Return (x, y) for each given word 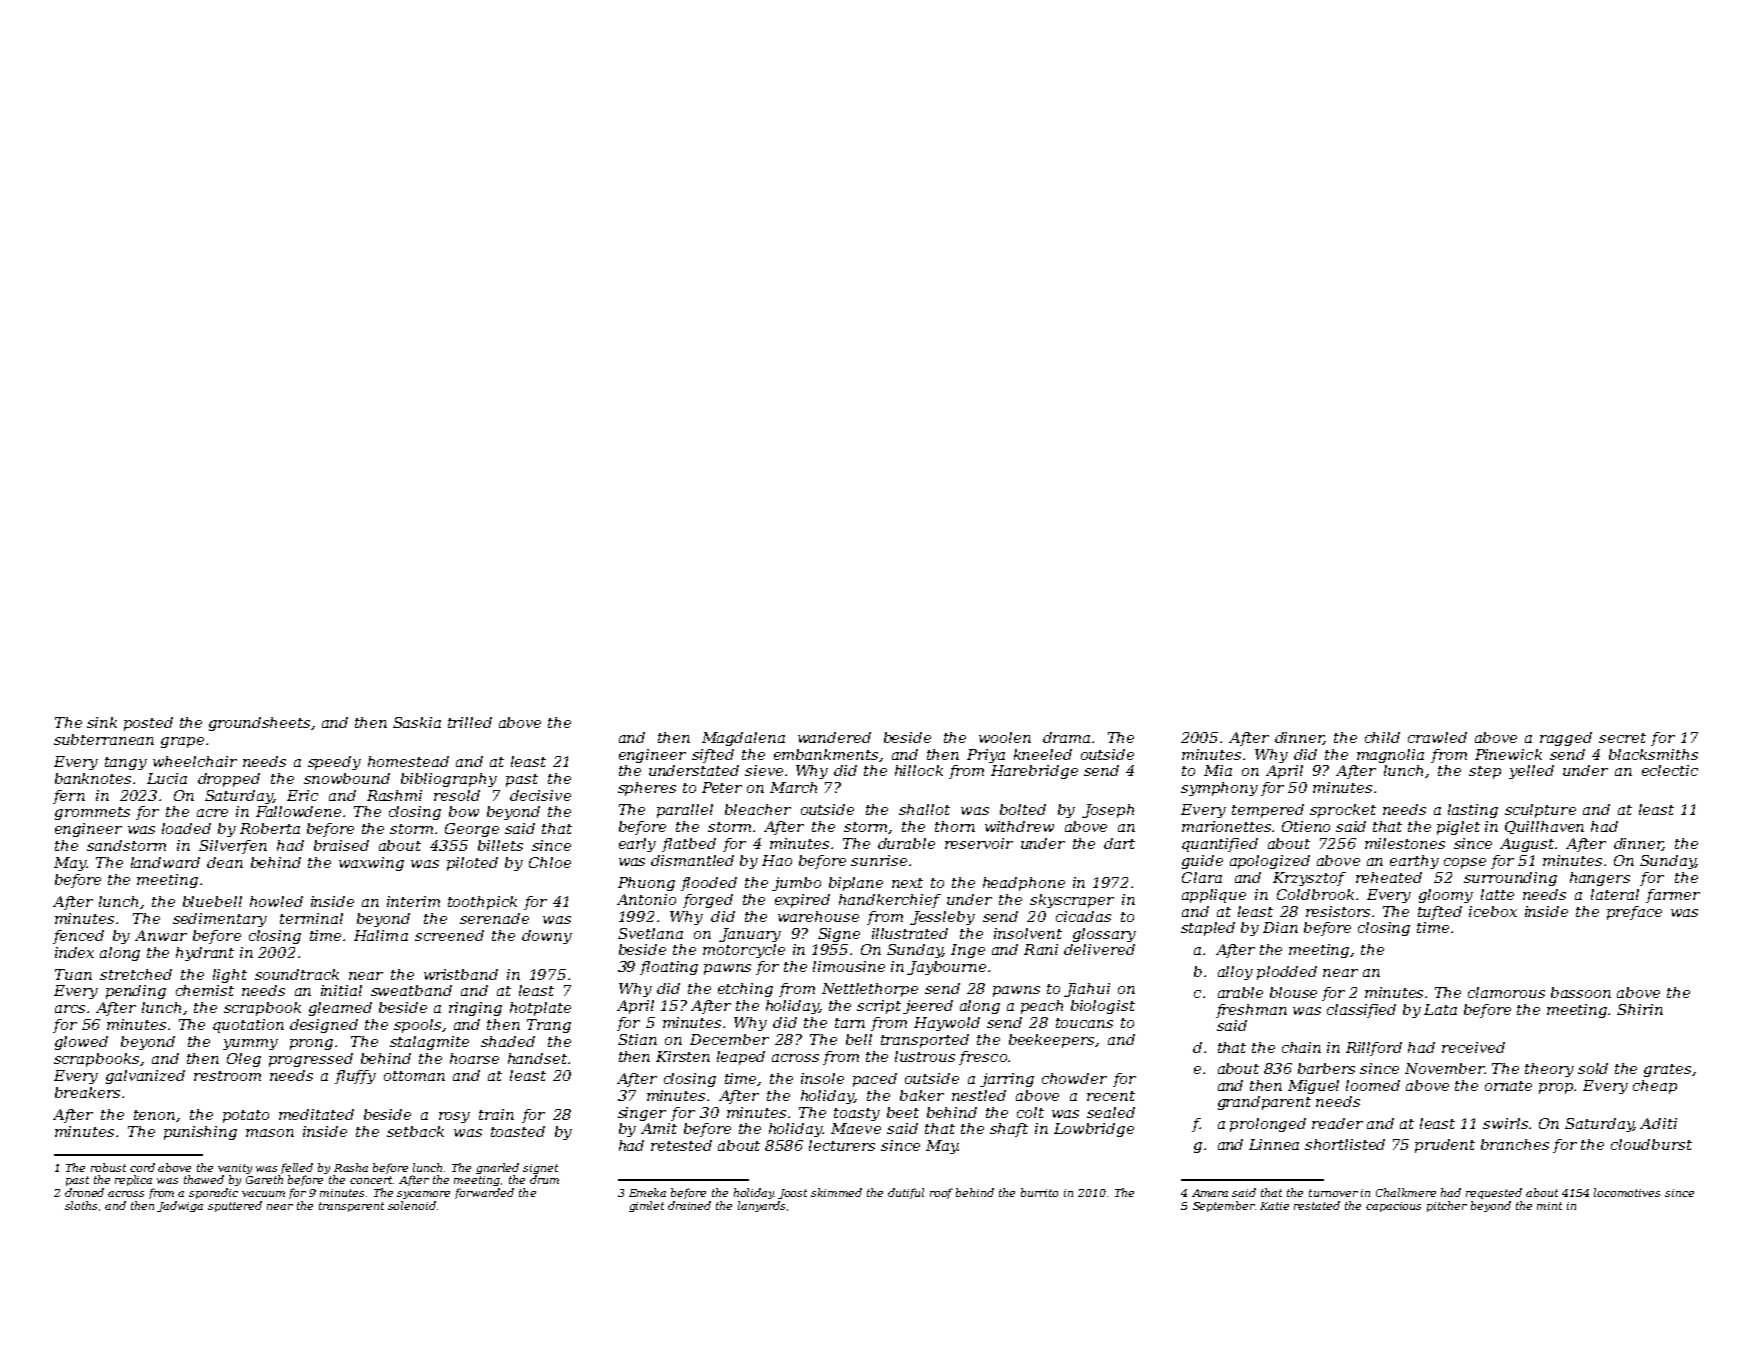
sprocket (1343, 811)
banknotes (93, 778)
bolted (1023, 809)
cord (142, 1167)
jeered (928, 1007)
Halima (381, 935)
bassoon (1581, 992)
